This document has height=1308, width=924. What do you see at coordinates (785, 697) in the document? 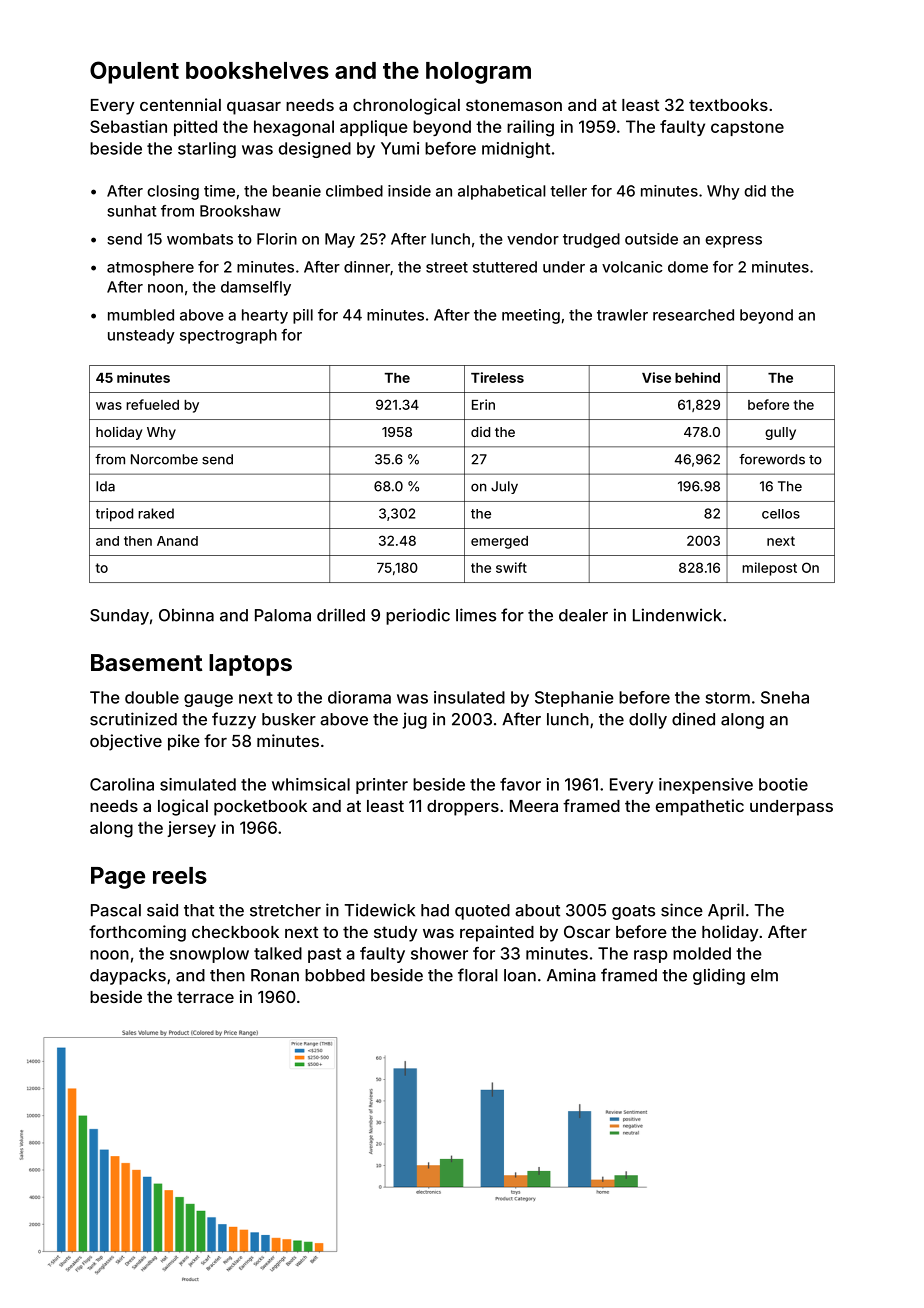
I see `Sneha` at bounding box center [785, 697].
